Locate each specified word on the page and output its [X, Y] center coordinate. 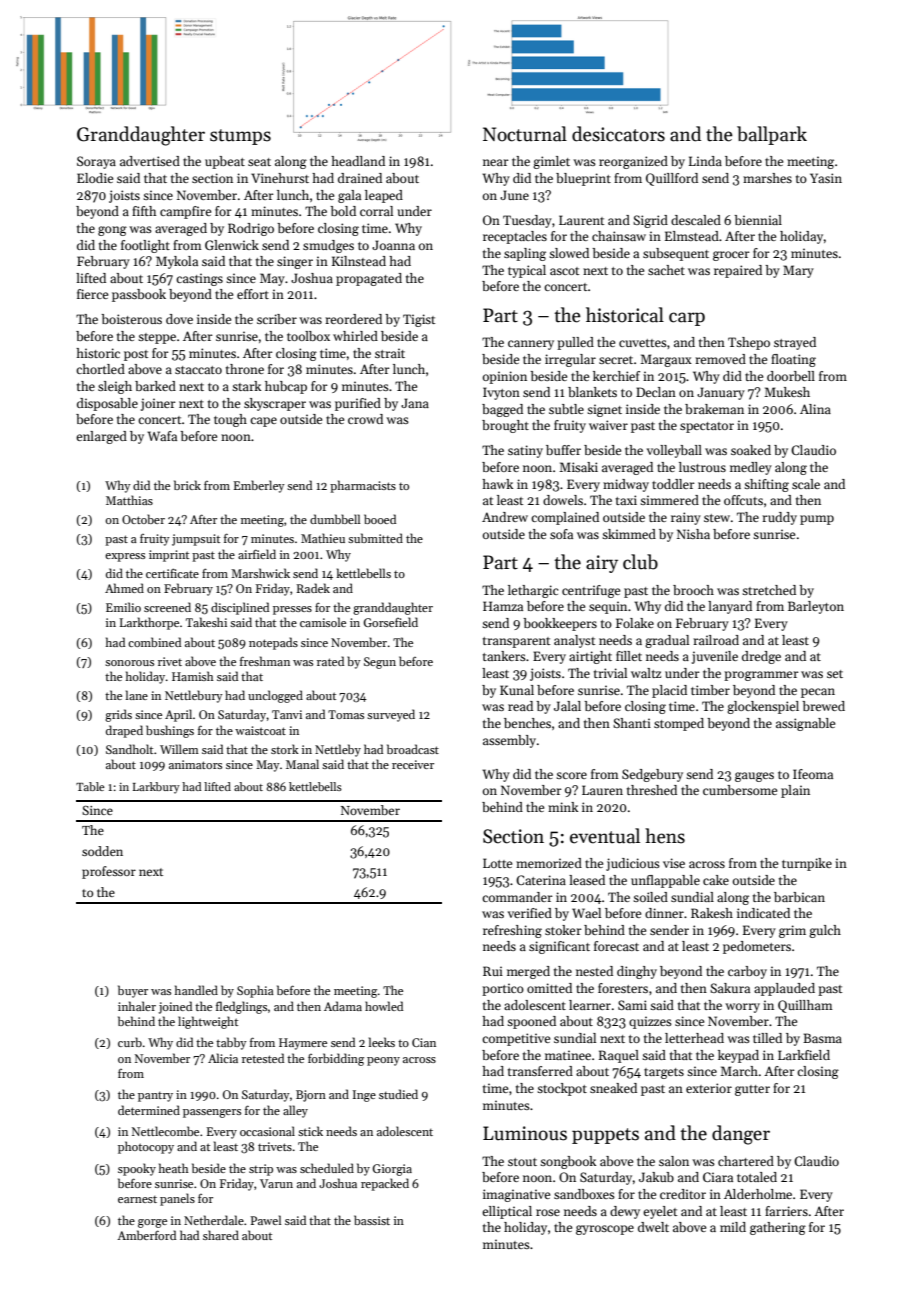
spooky [137, 1169]
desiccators [618, 134]
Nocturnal [525, 134]
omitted [549, 988]
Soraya [96, 162]
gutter [752, 1090]
